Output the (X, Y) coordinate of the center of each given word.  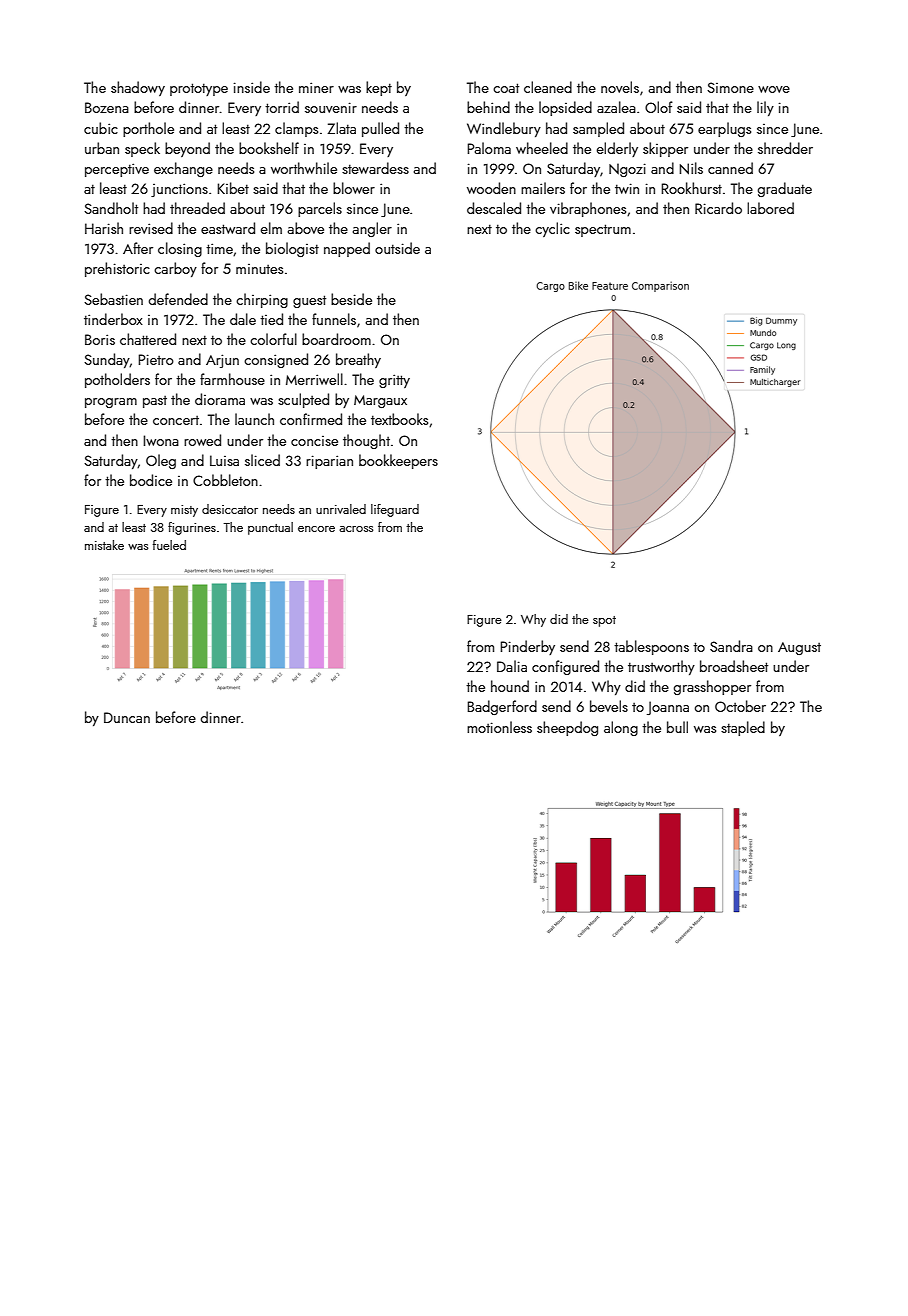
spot (604, 621)
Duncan (127, 717)
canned (730, 168)
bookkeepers (398, 461)
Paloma (489, 148)
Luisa (224, 460)
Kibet (233, 188)
